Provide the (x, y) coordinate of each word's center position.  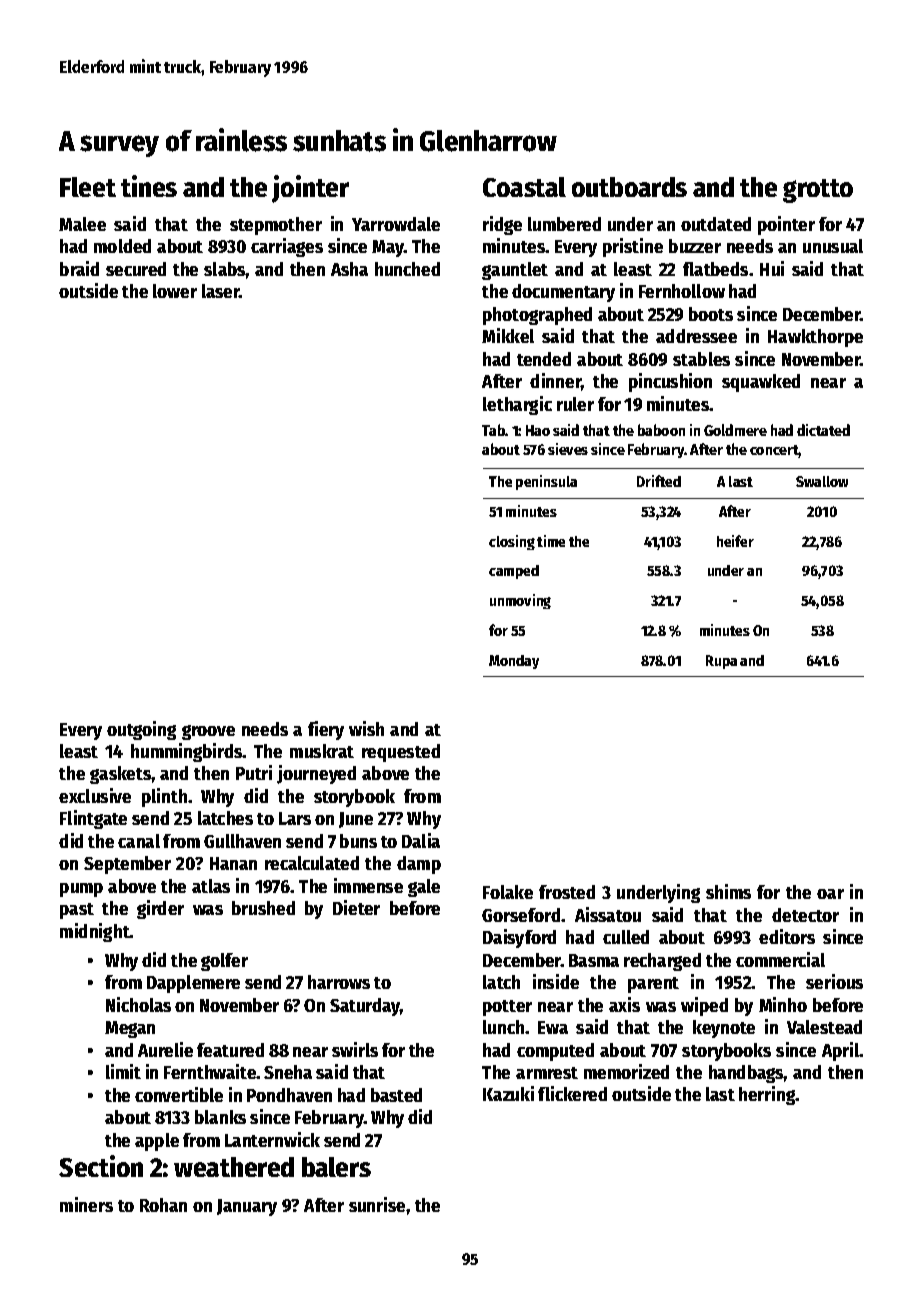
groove (208, 732)
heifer (735, 541)
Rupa (721, 662)
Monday (514, 662)
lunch (503, 1027)
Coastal (524, 187)
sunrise (377, 1204)
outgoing (141, 730)
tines (149, 186)
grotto (818, 191)
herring (767, 1095)
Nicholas (138, 1004)
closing (512, 542)
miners (86, 1204)
